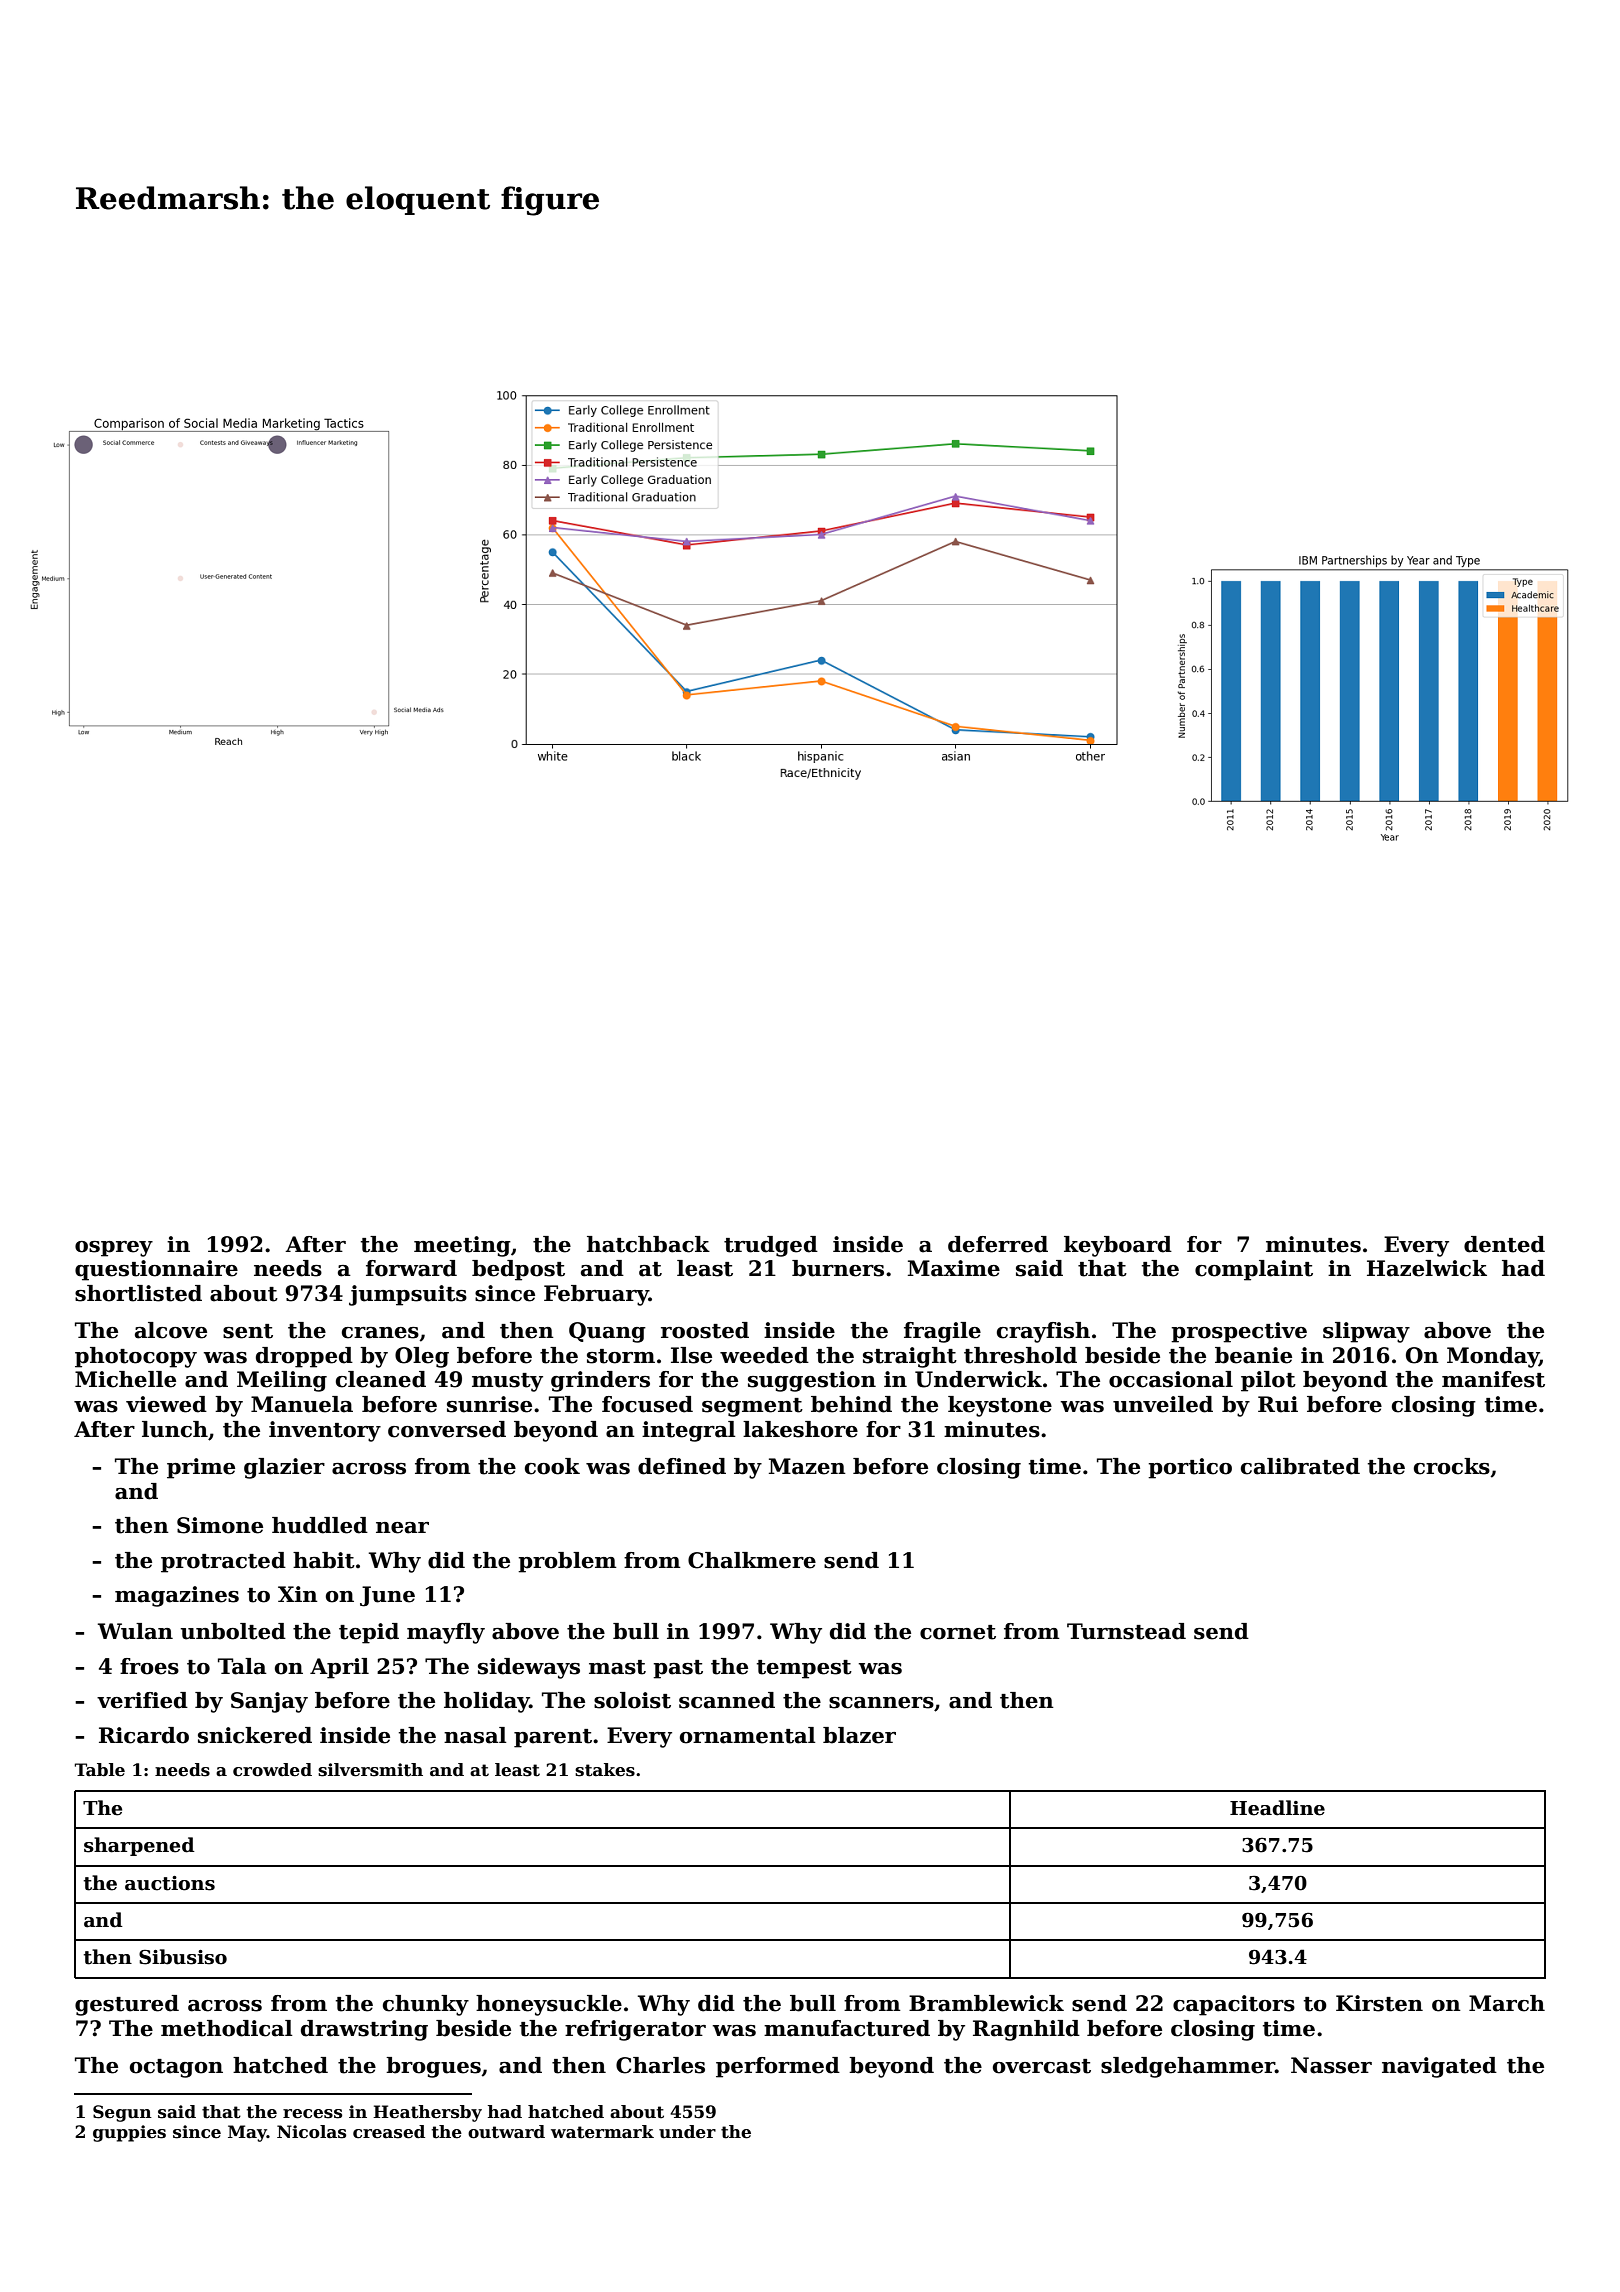  I want to click on prime, so click(201, 1468).
